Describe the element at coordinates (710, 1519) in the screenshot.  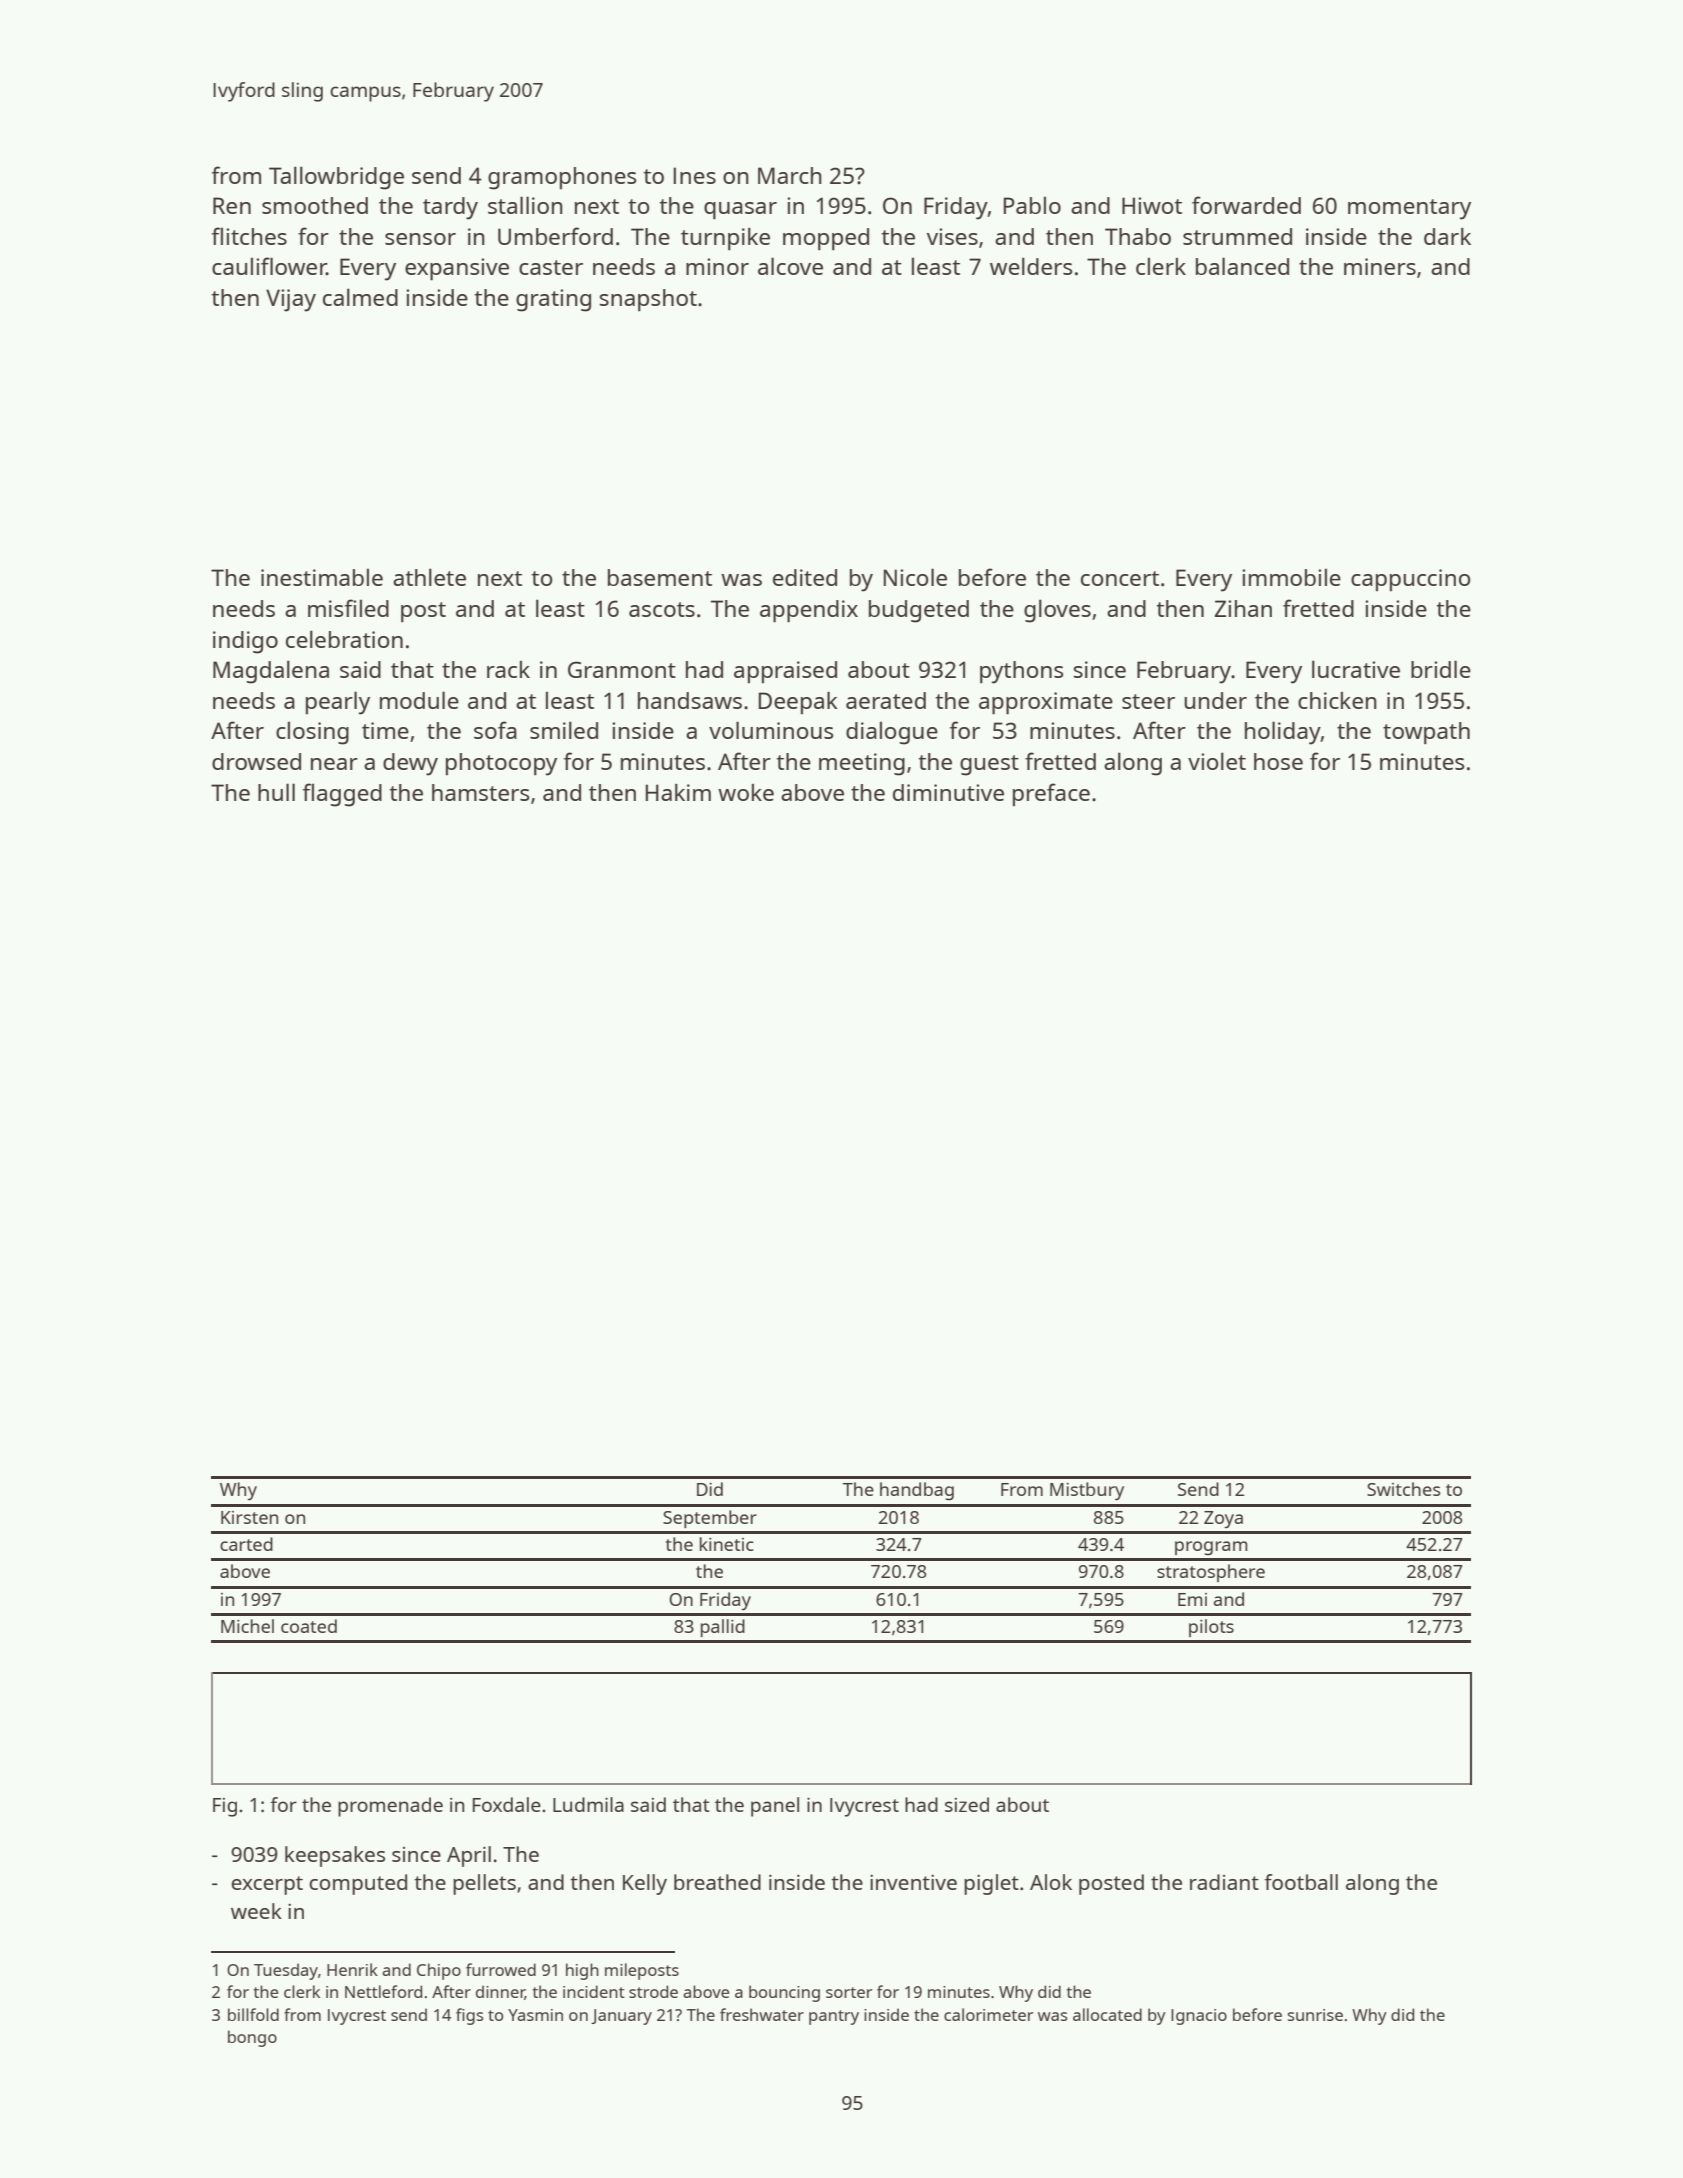
I see `September` at that location.
